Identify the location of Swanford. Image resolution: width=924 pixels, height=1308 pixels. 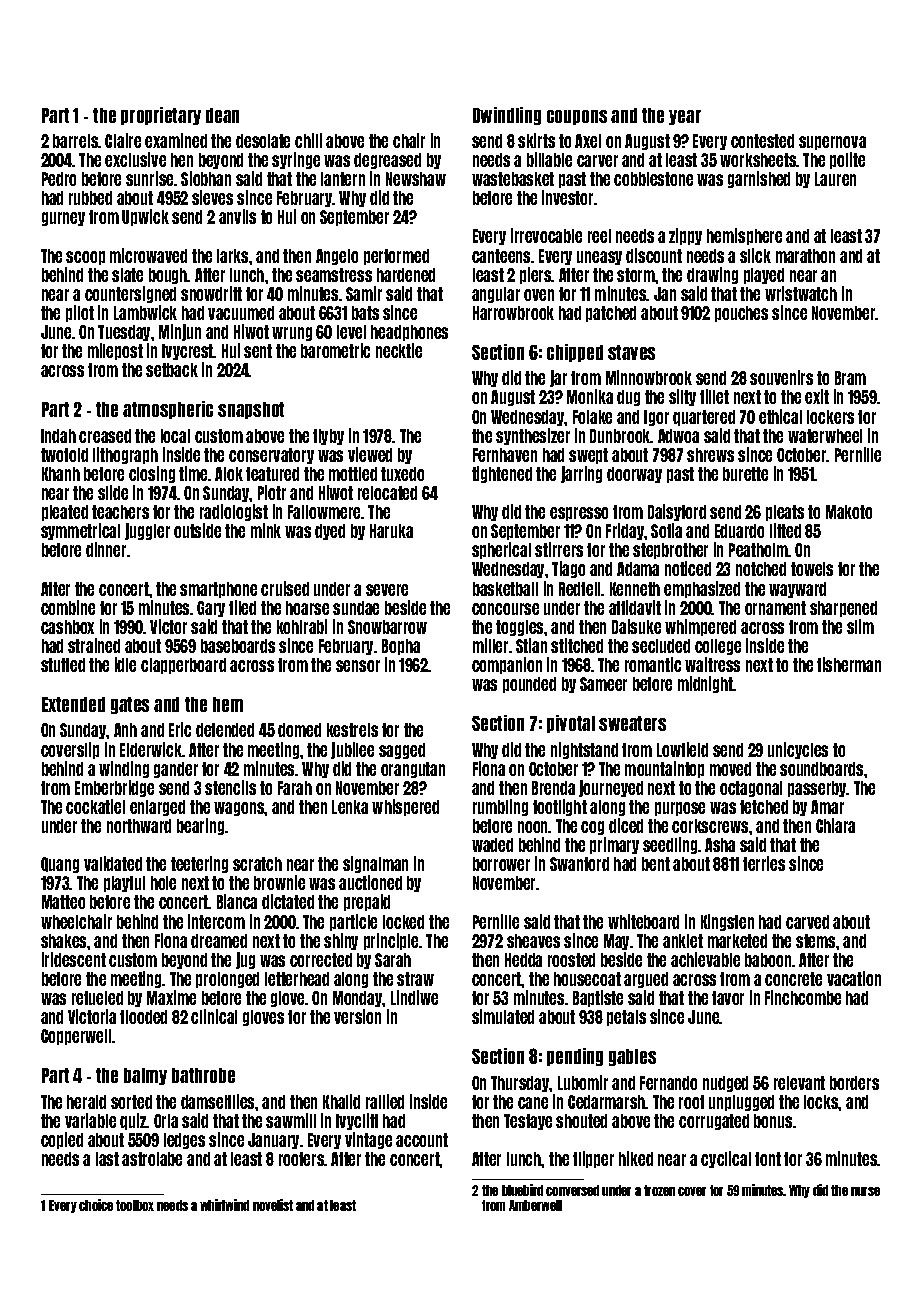
(579, 864).
